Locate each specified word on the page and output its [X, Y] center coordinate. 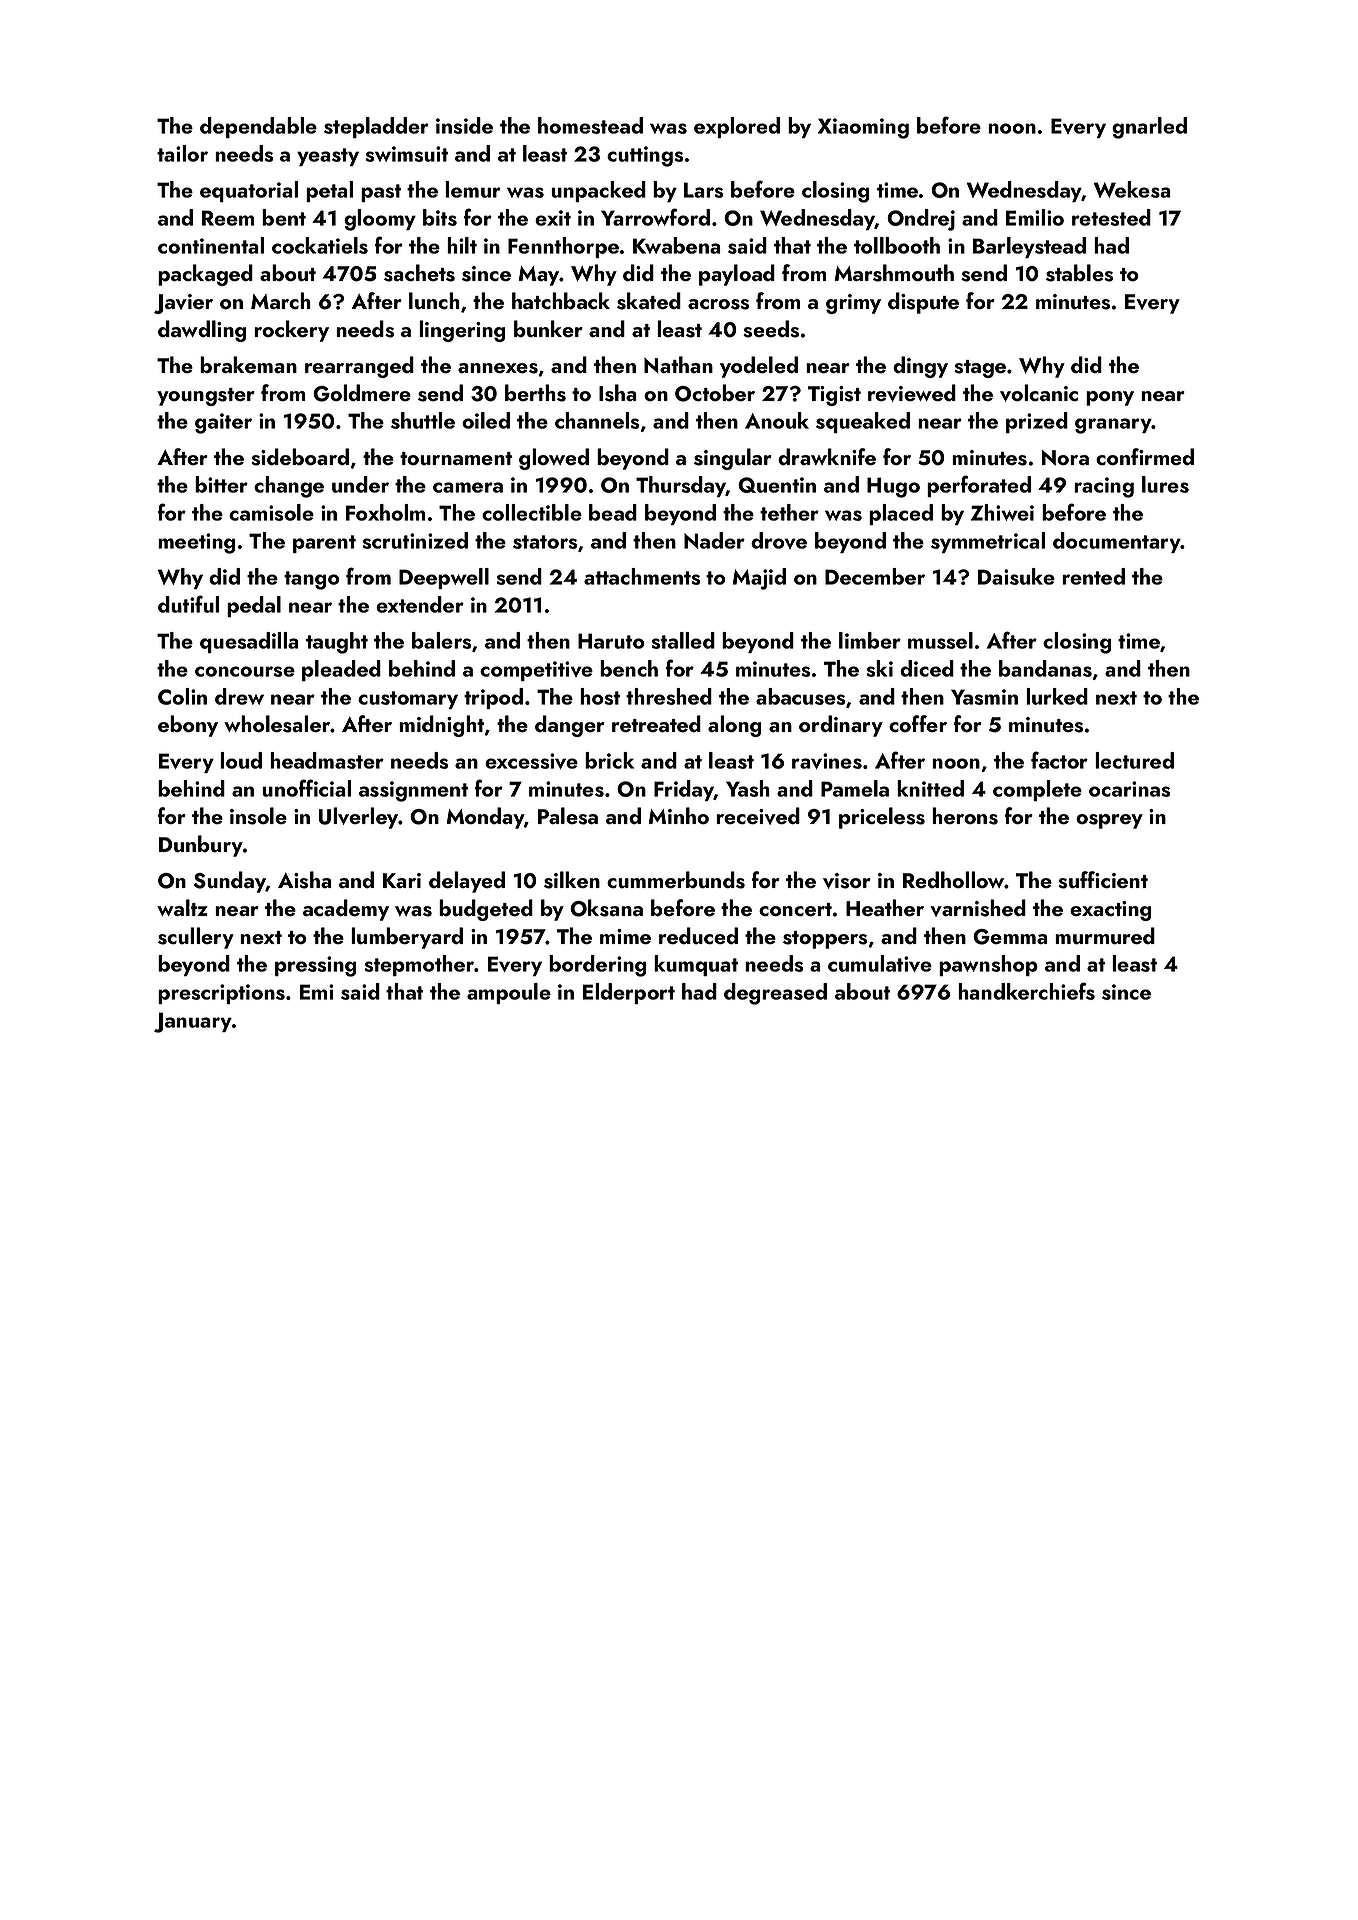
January [193, 1022]
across [718, 304]
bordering [597, 966]
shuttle [423, 420]
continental [211, 245]
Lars [703, 190]
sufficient [1103, 880]
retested [1111, 217]
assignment [413, 791]
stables [1079, 273]
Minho [679, 815]
